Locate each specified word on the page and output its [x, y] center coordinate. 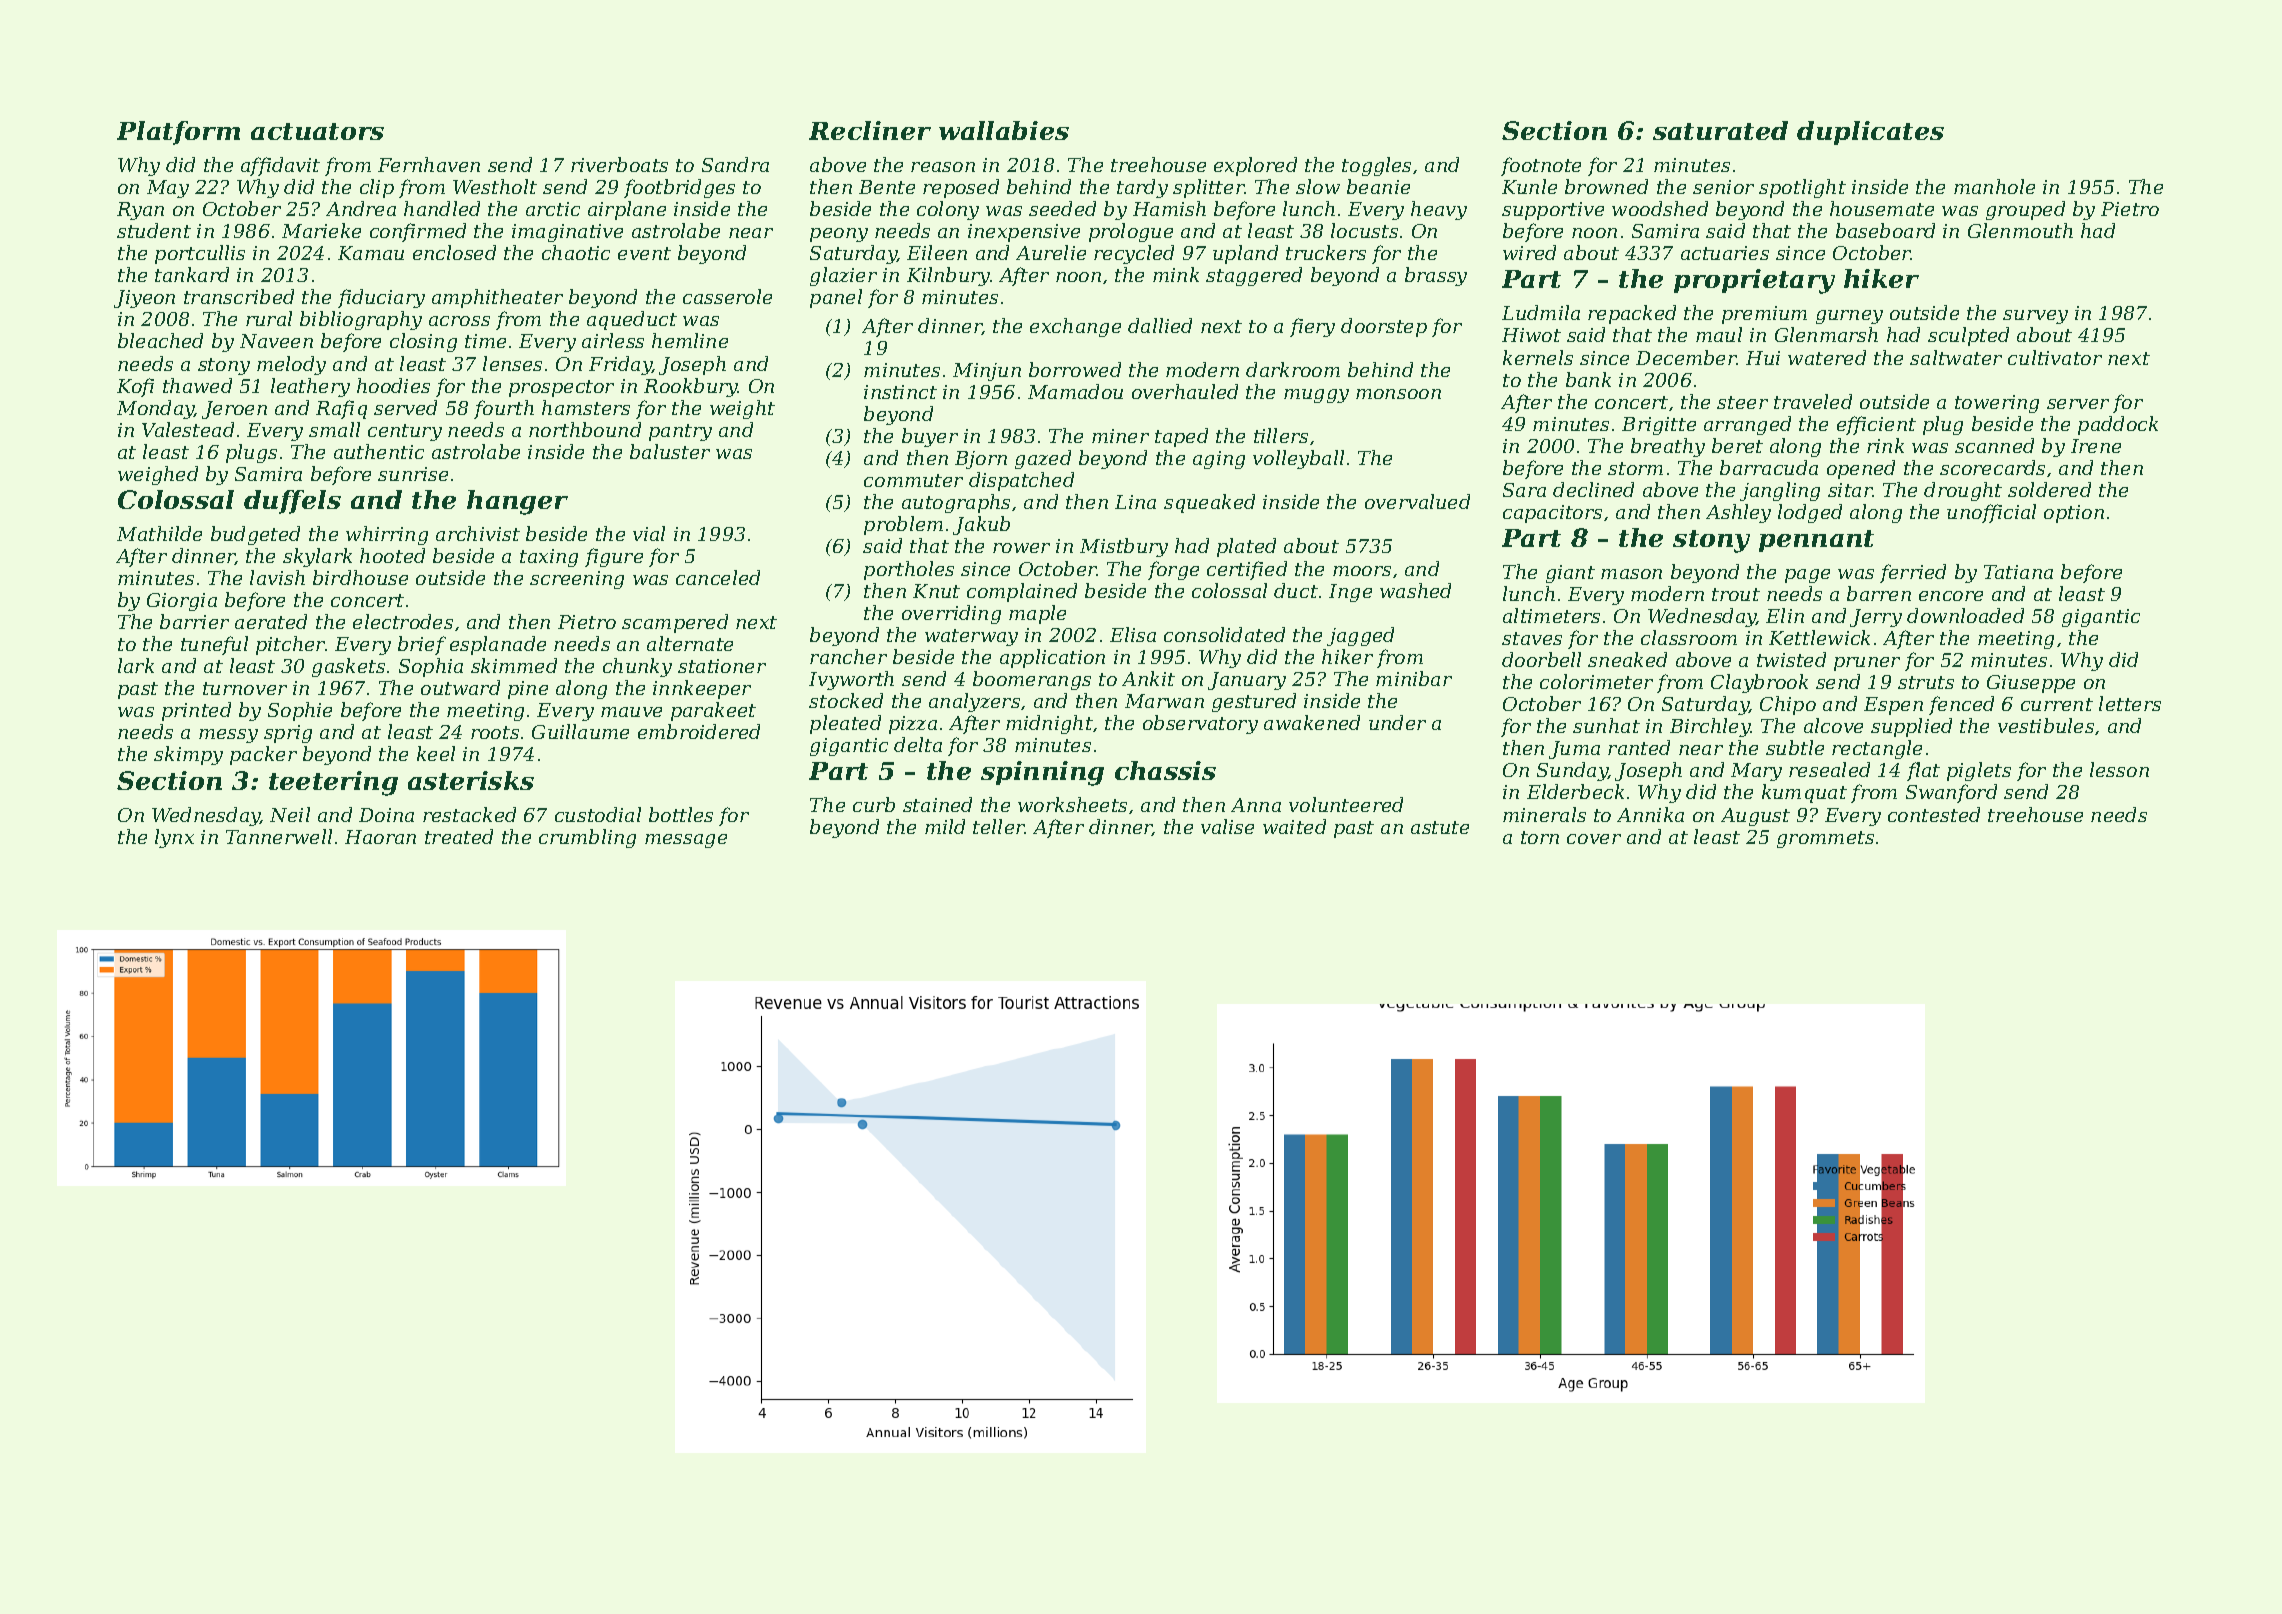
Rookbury [691, 387]
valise [1227, 826]
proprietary [1754, 281]
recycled [1134, 254]
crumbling [587, 838]
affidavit [280, 166]
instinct [900, 392]
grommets [1825, 839]
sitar [1850, 490]
